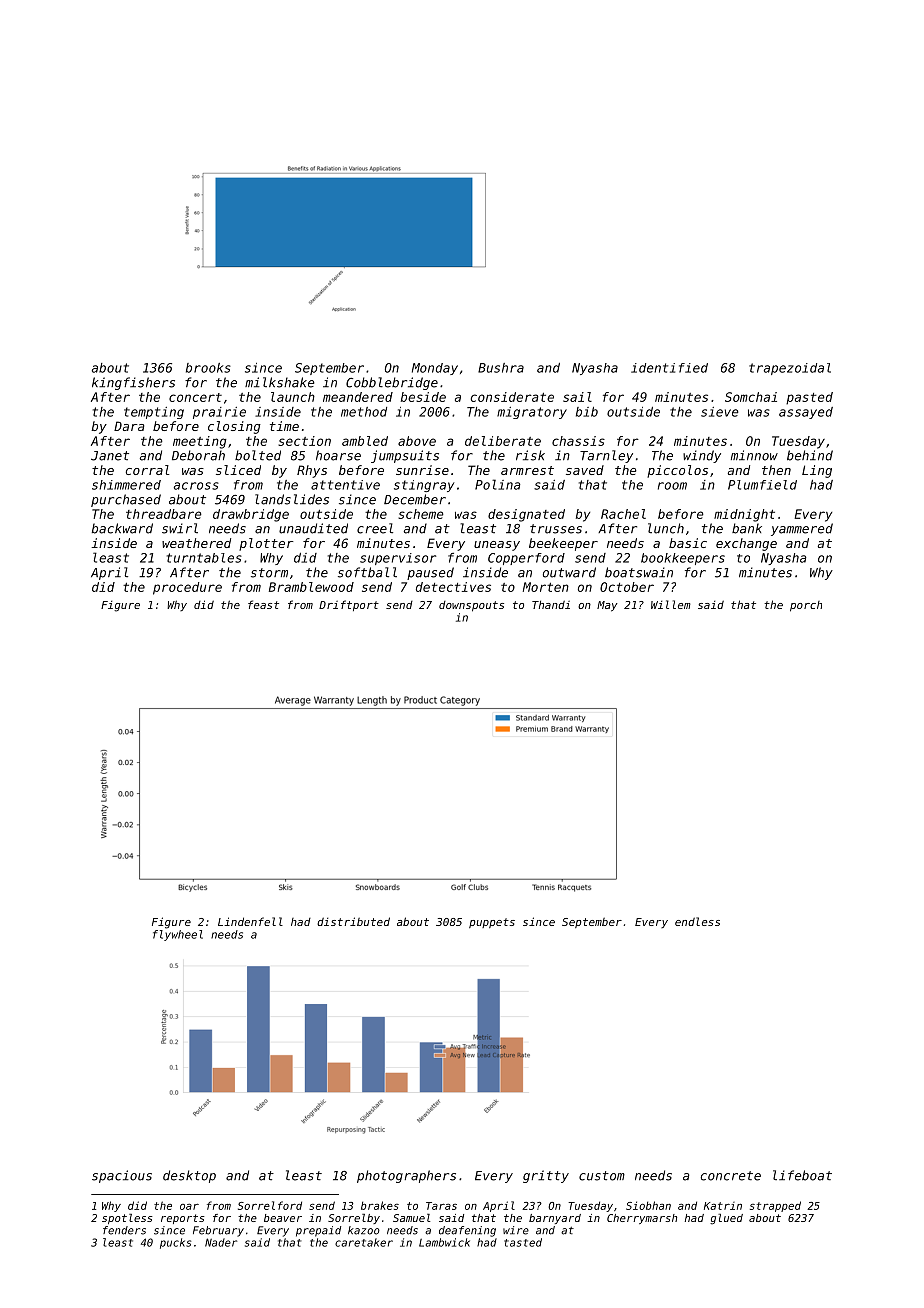 Image resolution: width=924 pixels, height=1308 pixels. Describe the element at coordinates (523, 1242) in the screenshot. I see `tasted` at that location.
